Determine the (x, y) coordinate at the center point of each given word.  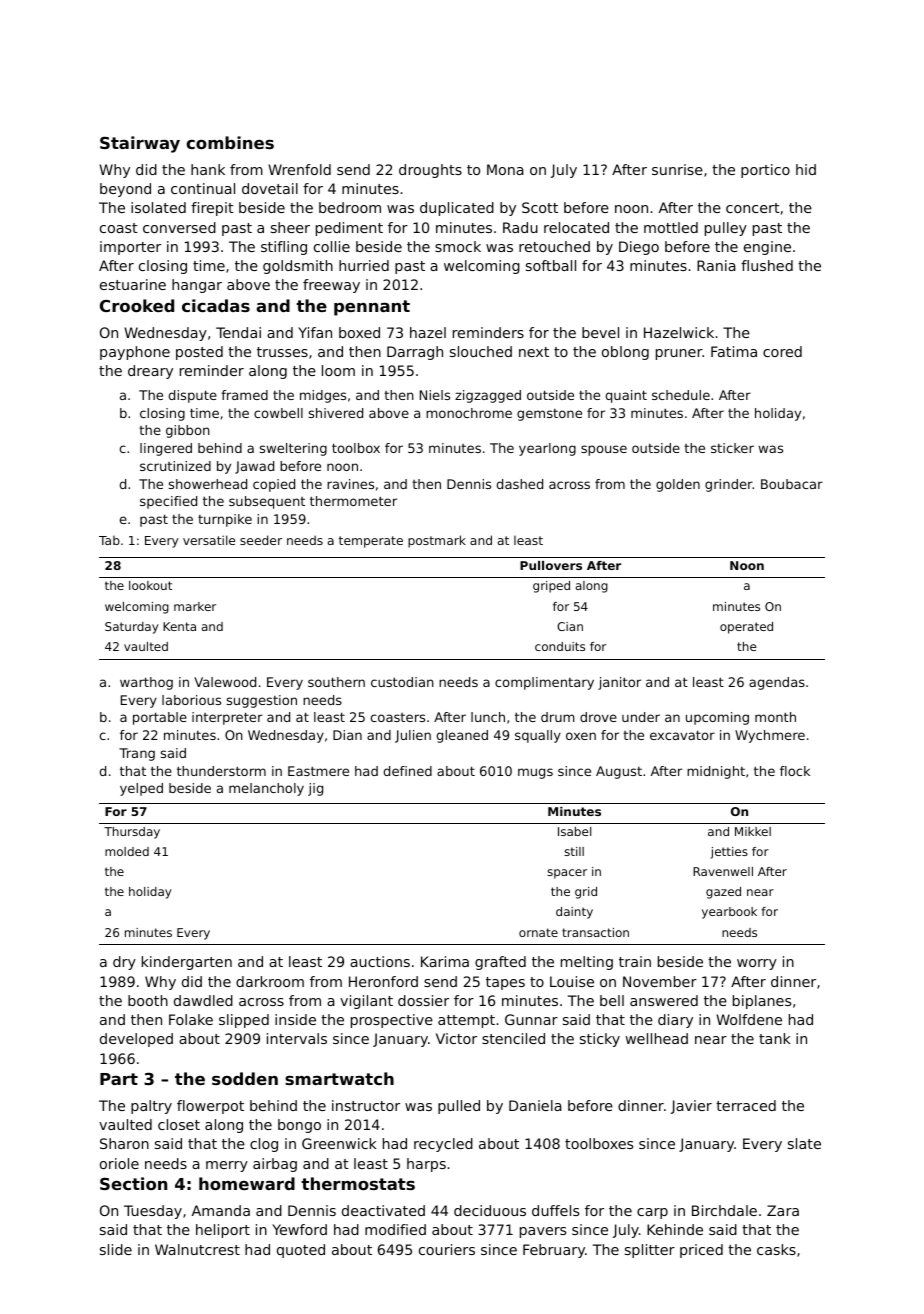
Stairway (140, 144)
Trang (137, 754)
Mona (505, 169)
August (619, 772)
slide (116, 1249)
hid (806, 169)
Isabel (574, 831)
